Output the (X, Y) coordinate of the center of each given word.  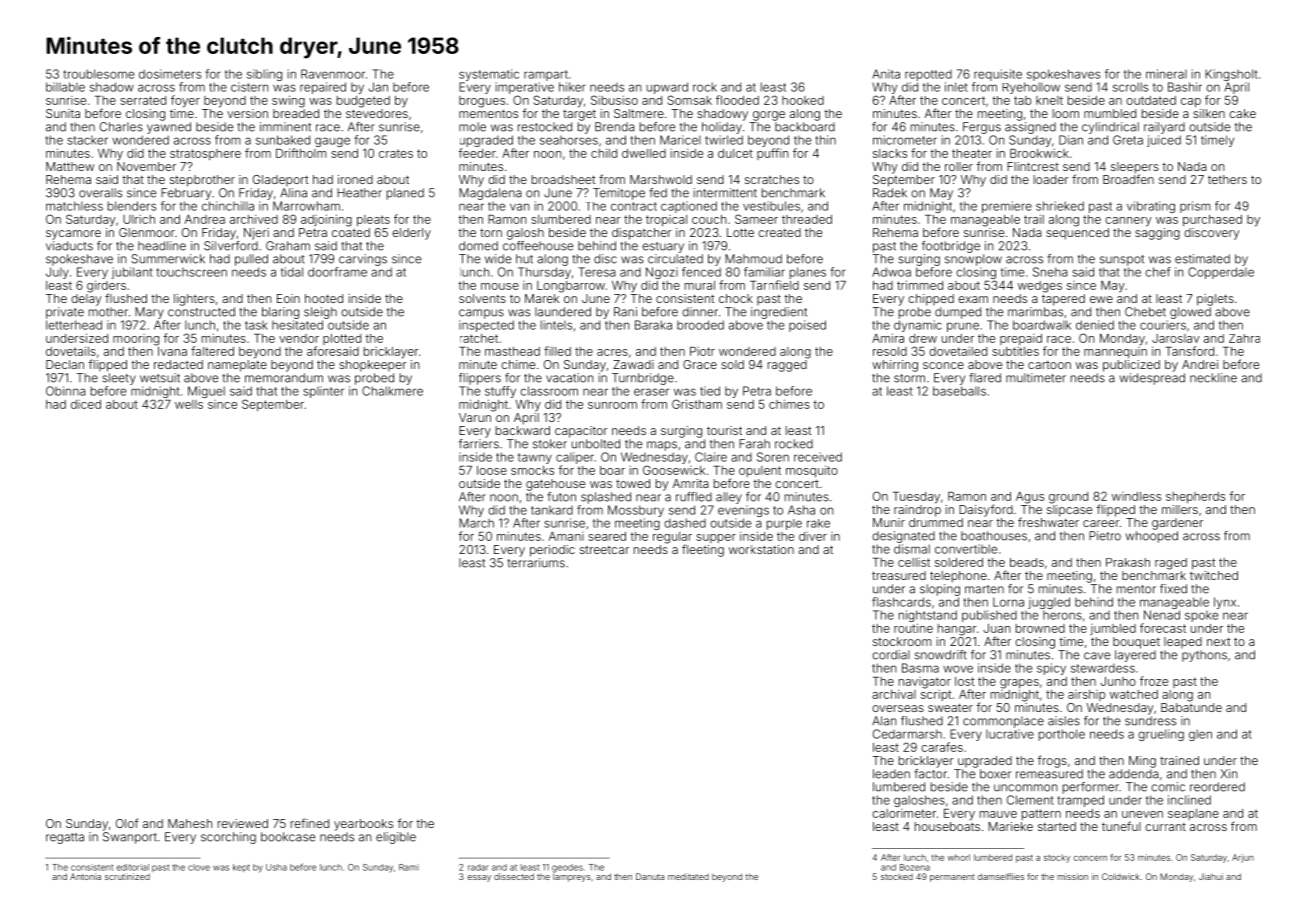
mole (472, 127)
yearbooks (363, 825)
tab (1023, 100)
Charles (121, 127)
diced (86, 404)
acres (612, 352)
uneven (1142, 814)
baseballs (959, 391)
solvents (482, 298)
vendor (299, 338)
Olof (127, 823)
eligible (396, 838)
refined (310, 823)
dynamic (918, 326)
